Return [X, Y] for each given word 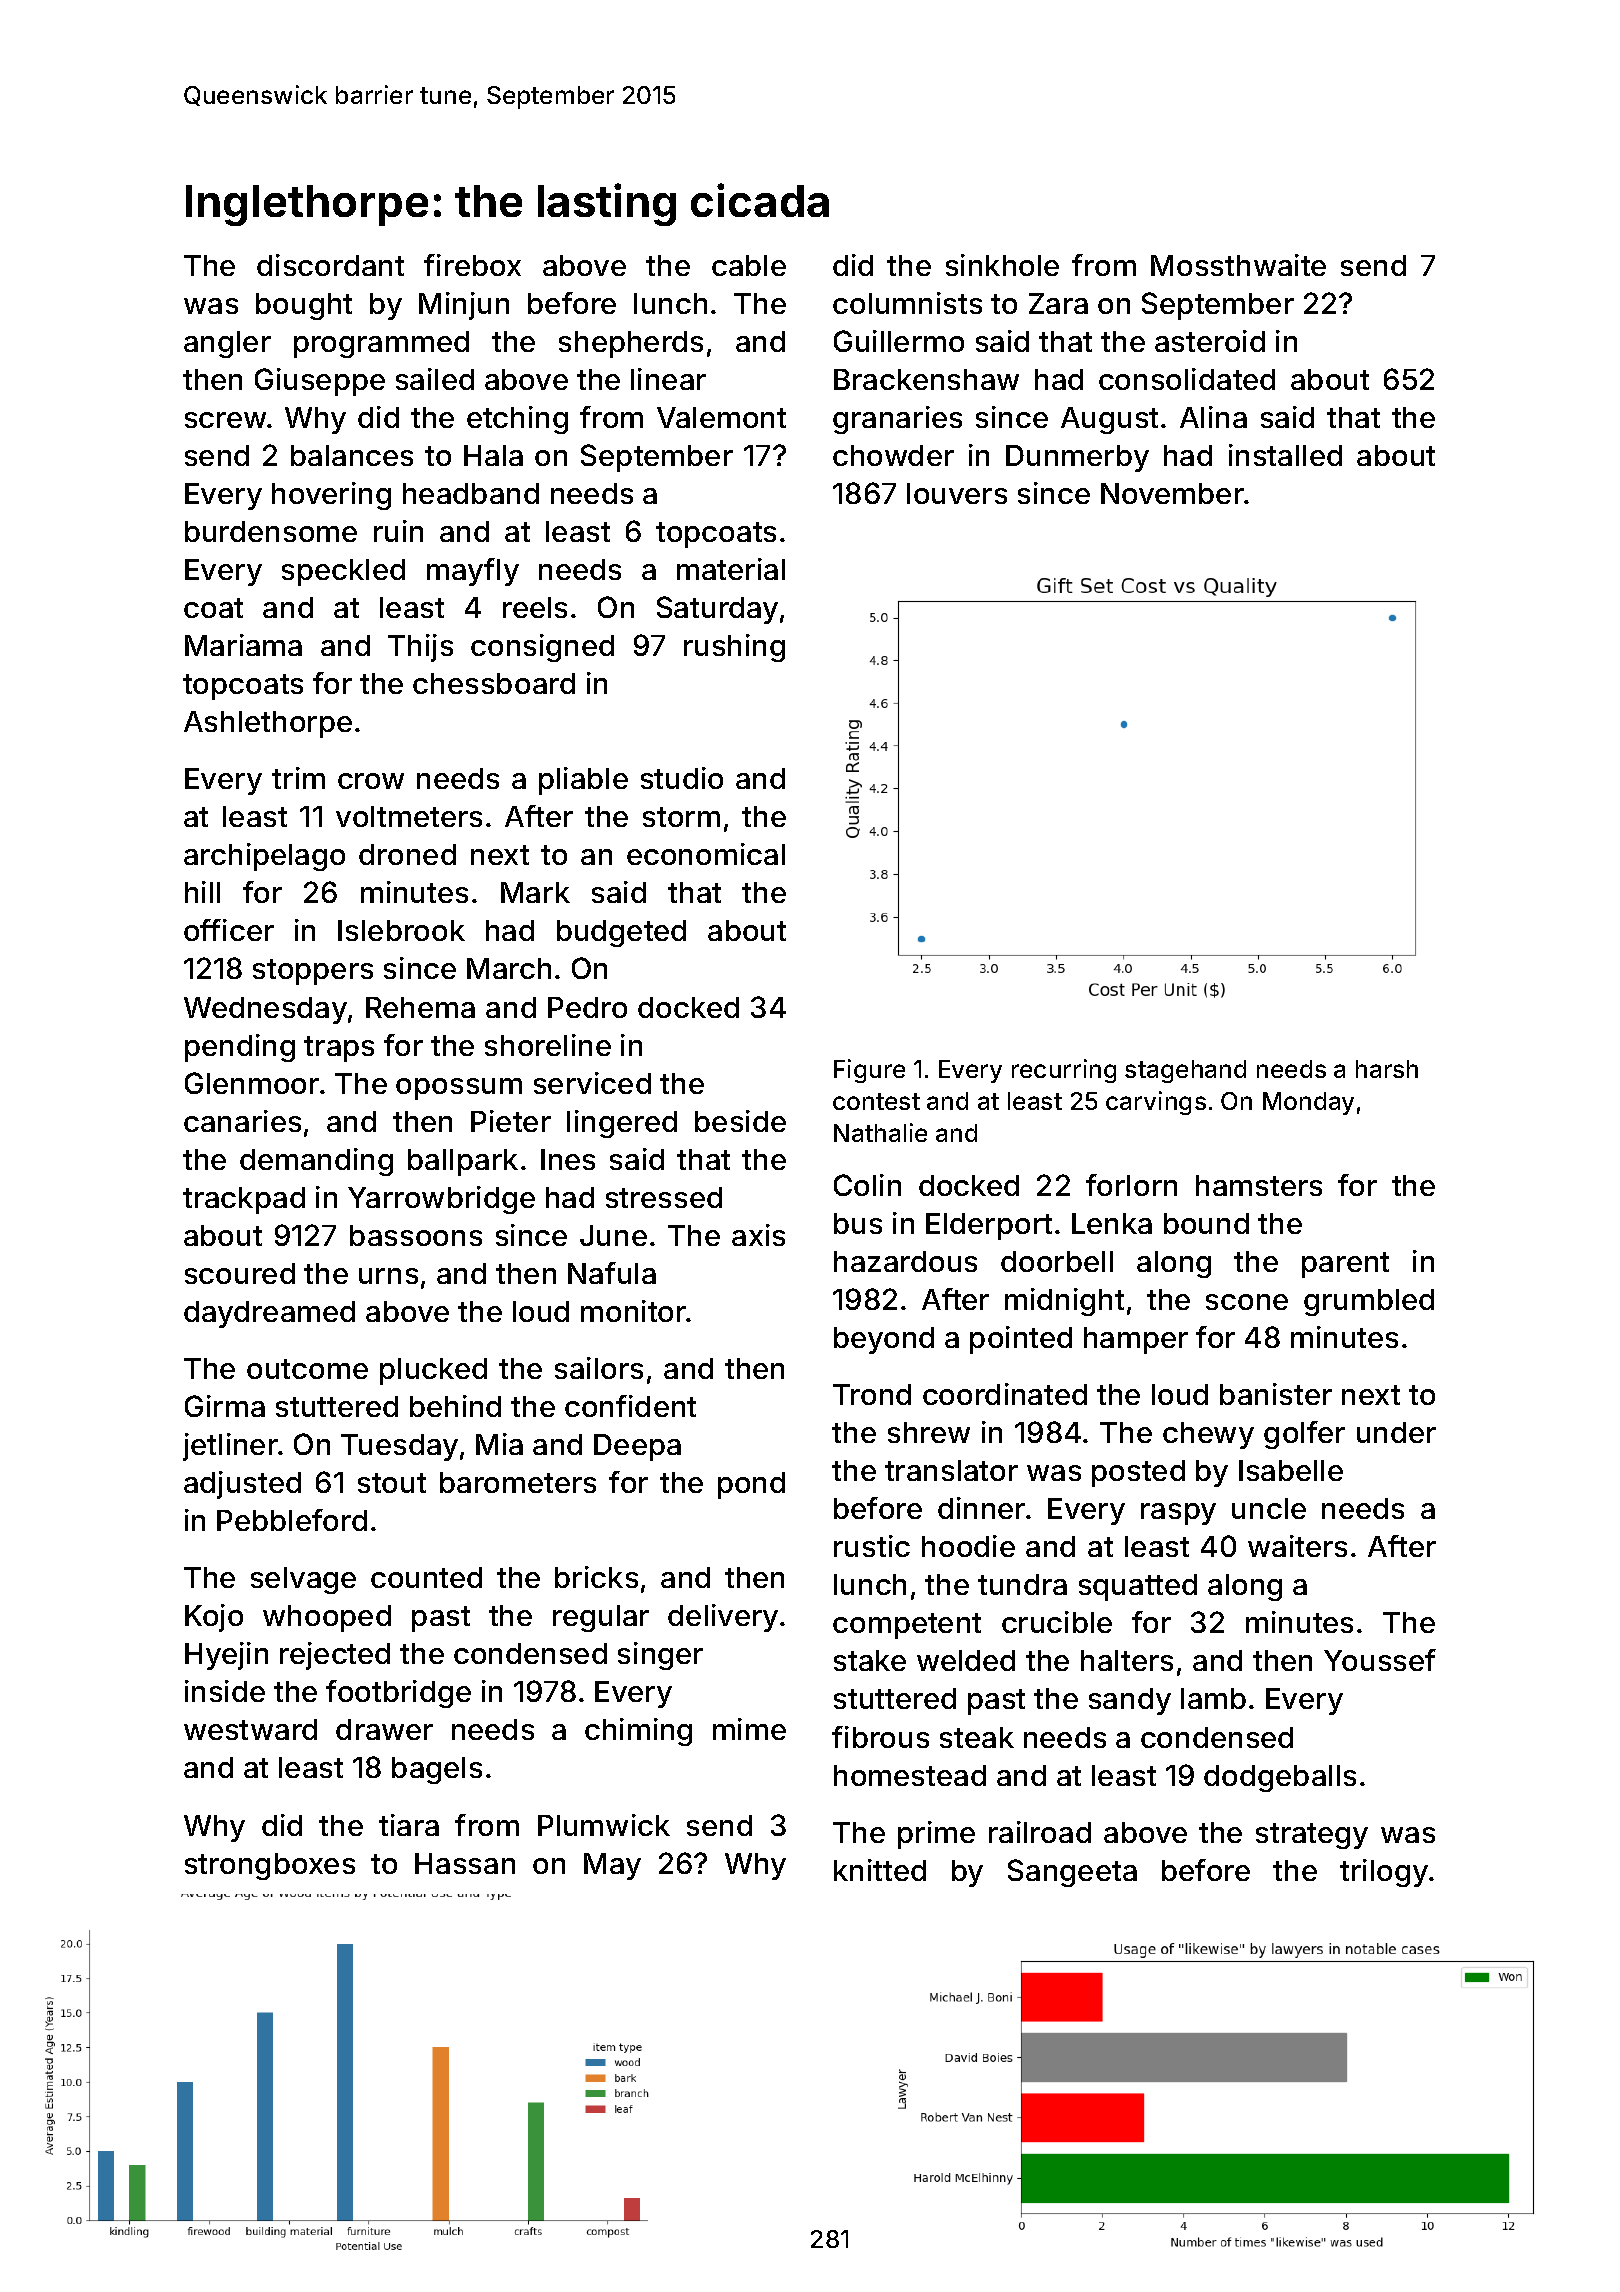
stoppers [313, 972]
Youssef [1380, 1660]
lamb [1213, 1698]
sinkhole [1002, 265]
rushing [734, 648]
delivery [723, 1618]
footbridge [398, 1694]
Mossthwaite [1238, 265]
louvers [957, 493]
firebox [472, 265]
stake [870, 1660]
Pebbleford [292, 1520]
